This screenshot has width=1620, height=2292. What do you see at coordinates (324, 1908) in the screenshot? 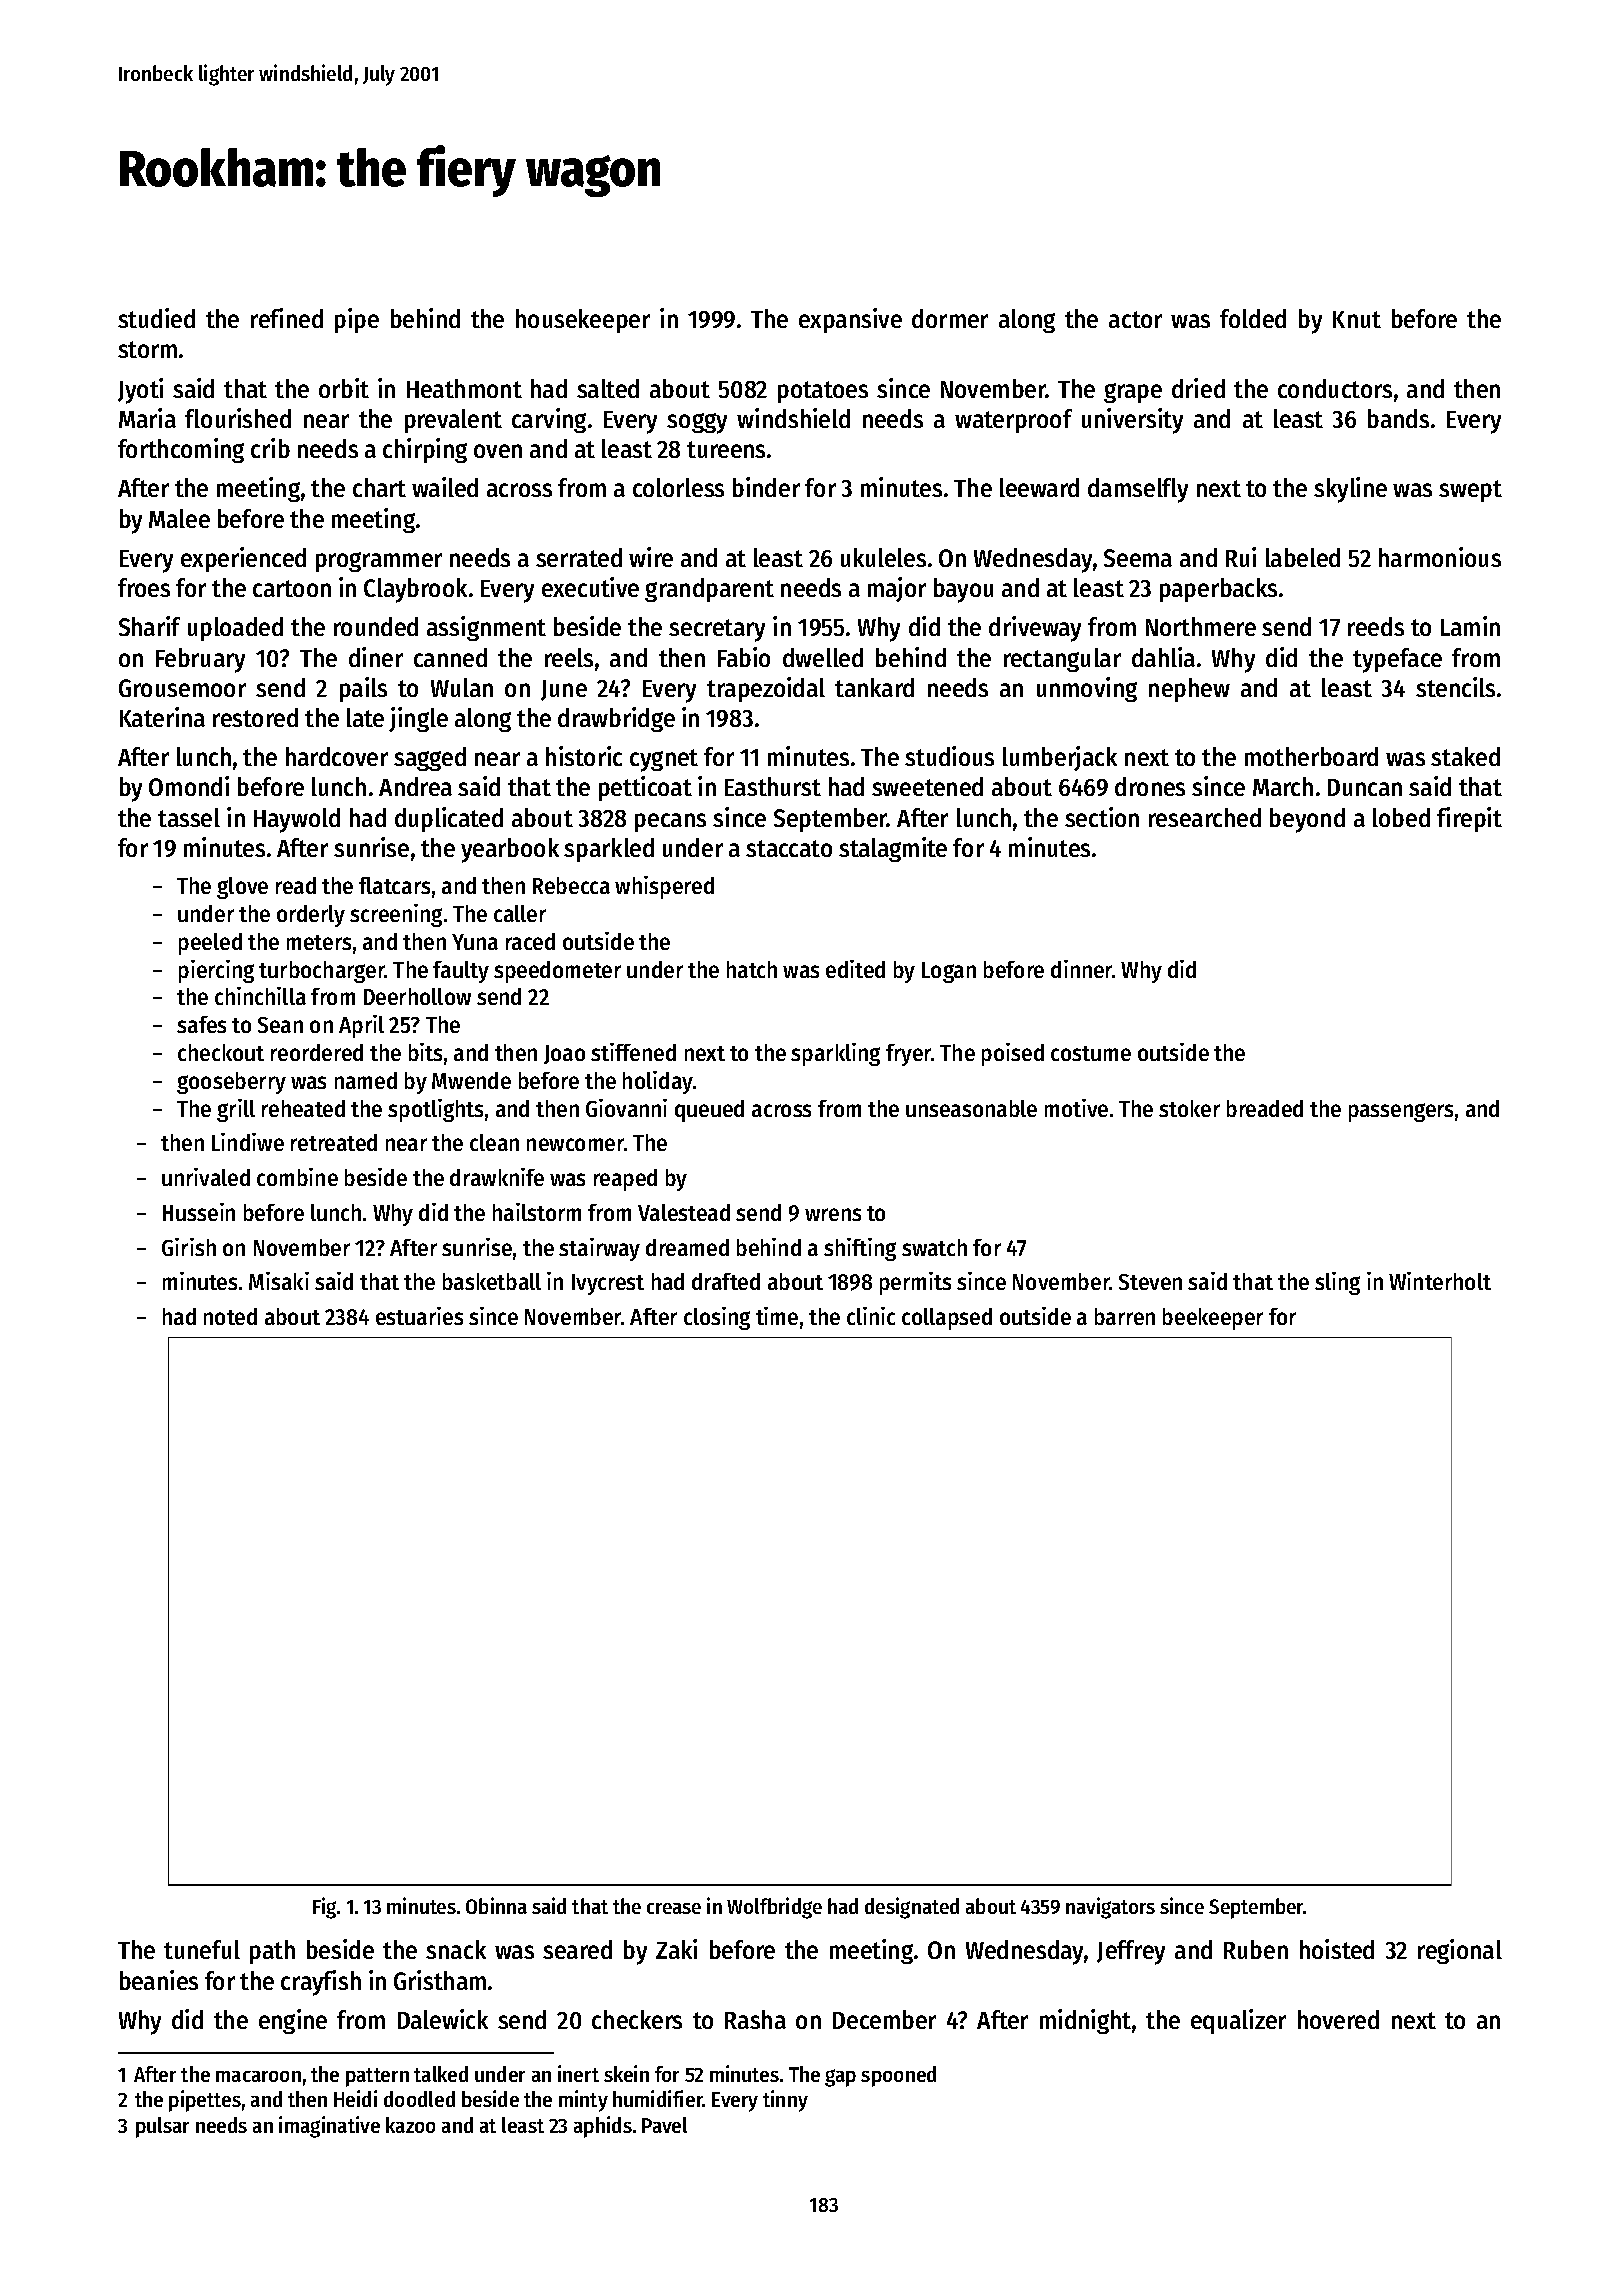
I see `Fig` at bounding box center [324, 1908].
